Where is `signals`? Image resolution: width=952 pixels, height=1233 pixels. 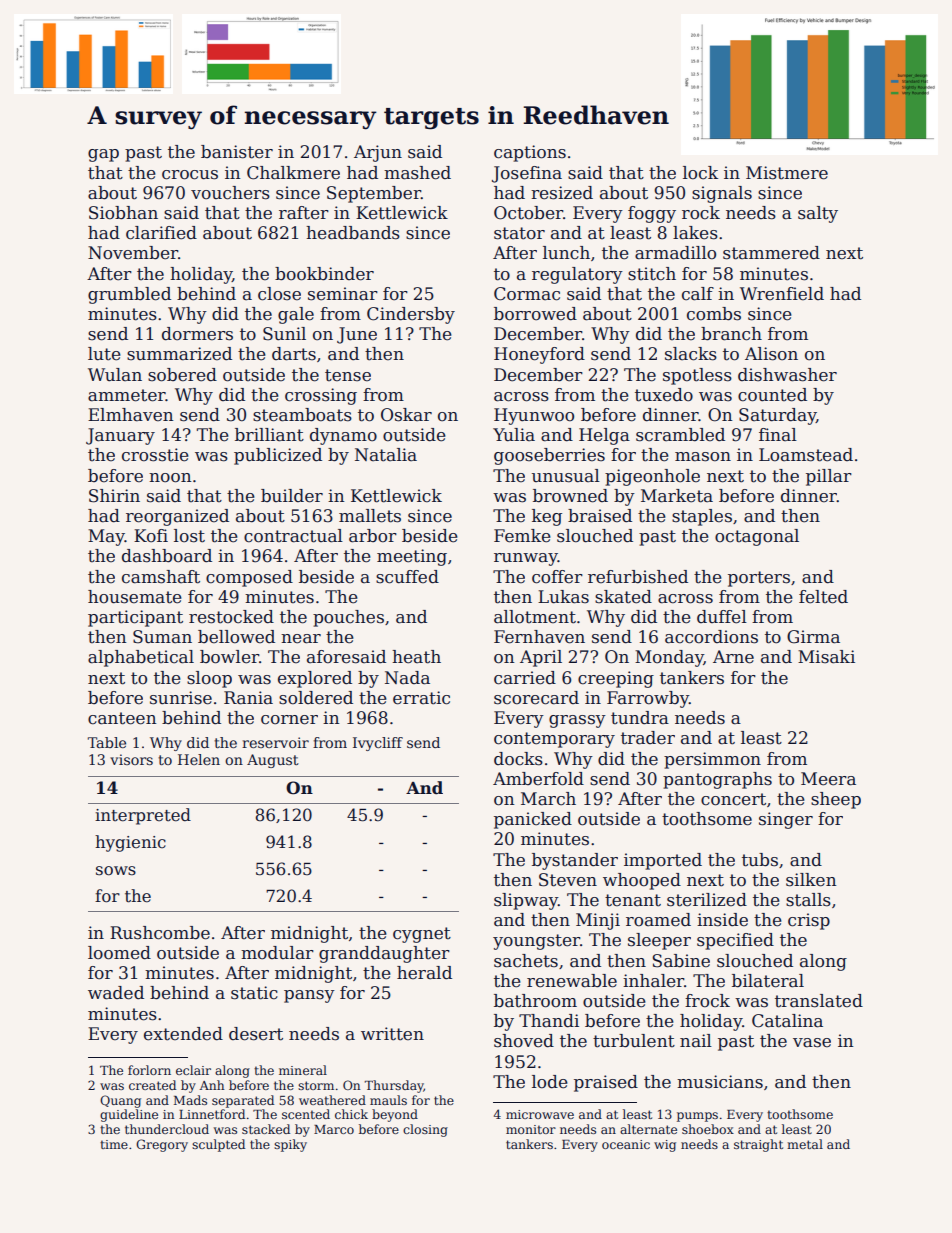
signals is located at coordinates (722, 194).
